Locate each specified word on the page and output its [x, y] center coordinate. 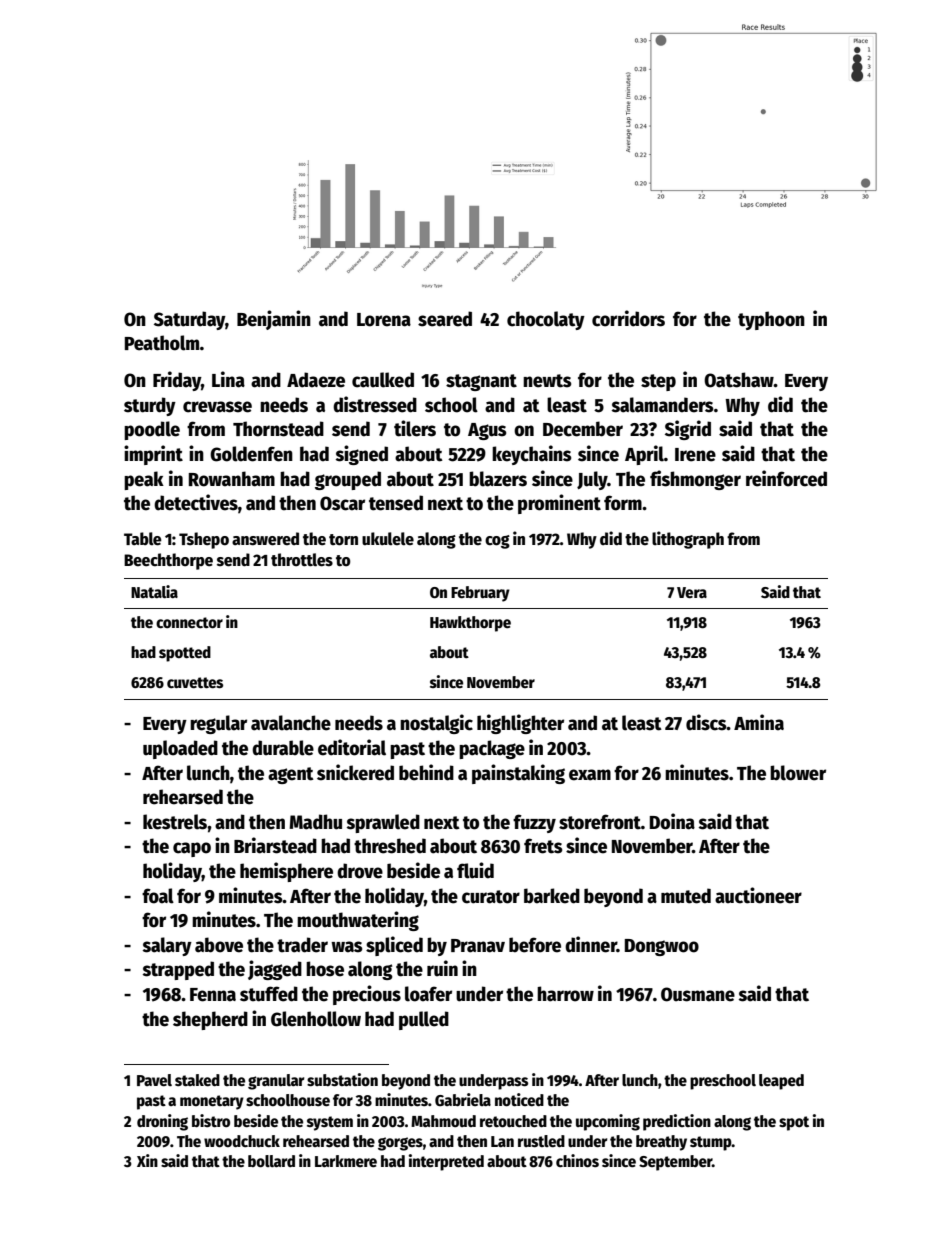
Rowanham [232, 479]
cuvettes [195, 683]
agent [291, 775]
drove [360, 871]
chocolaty [546, 320]
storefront [600, 822]
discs [706, 722]
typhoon [771, 320]
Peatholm [162, 343]
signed [362, 455]
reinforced [786, 478]
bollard [271, 1161]
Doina [672, 821]
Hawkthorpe [470, 624]
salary [167, 946]
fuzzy [534, 823]
